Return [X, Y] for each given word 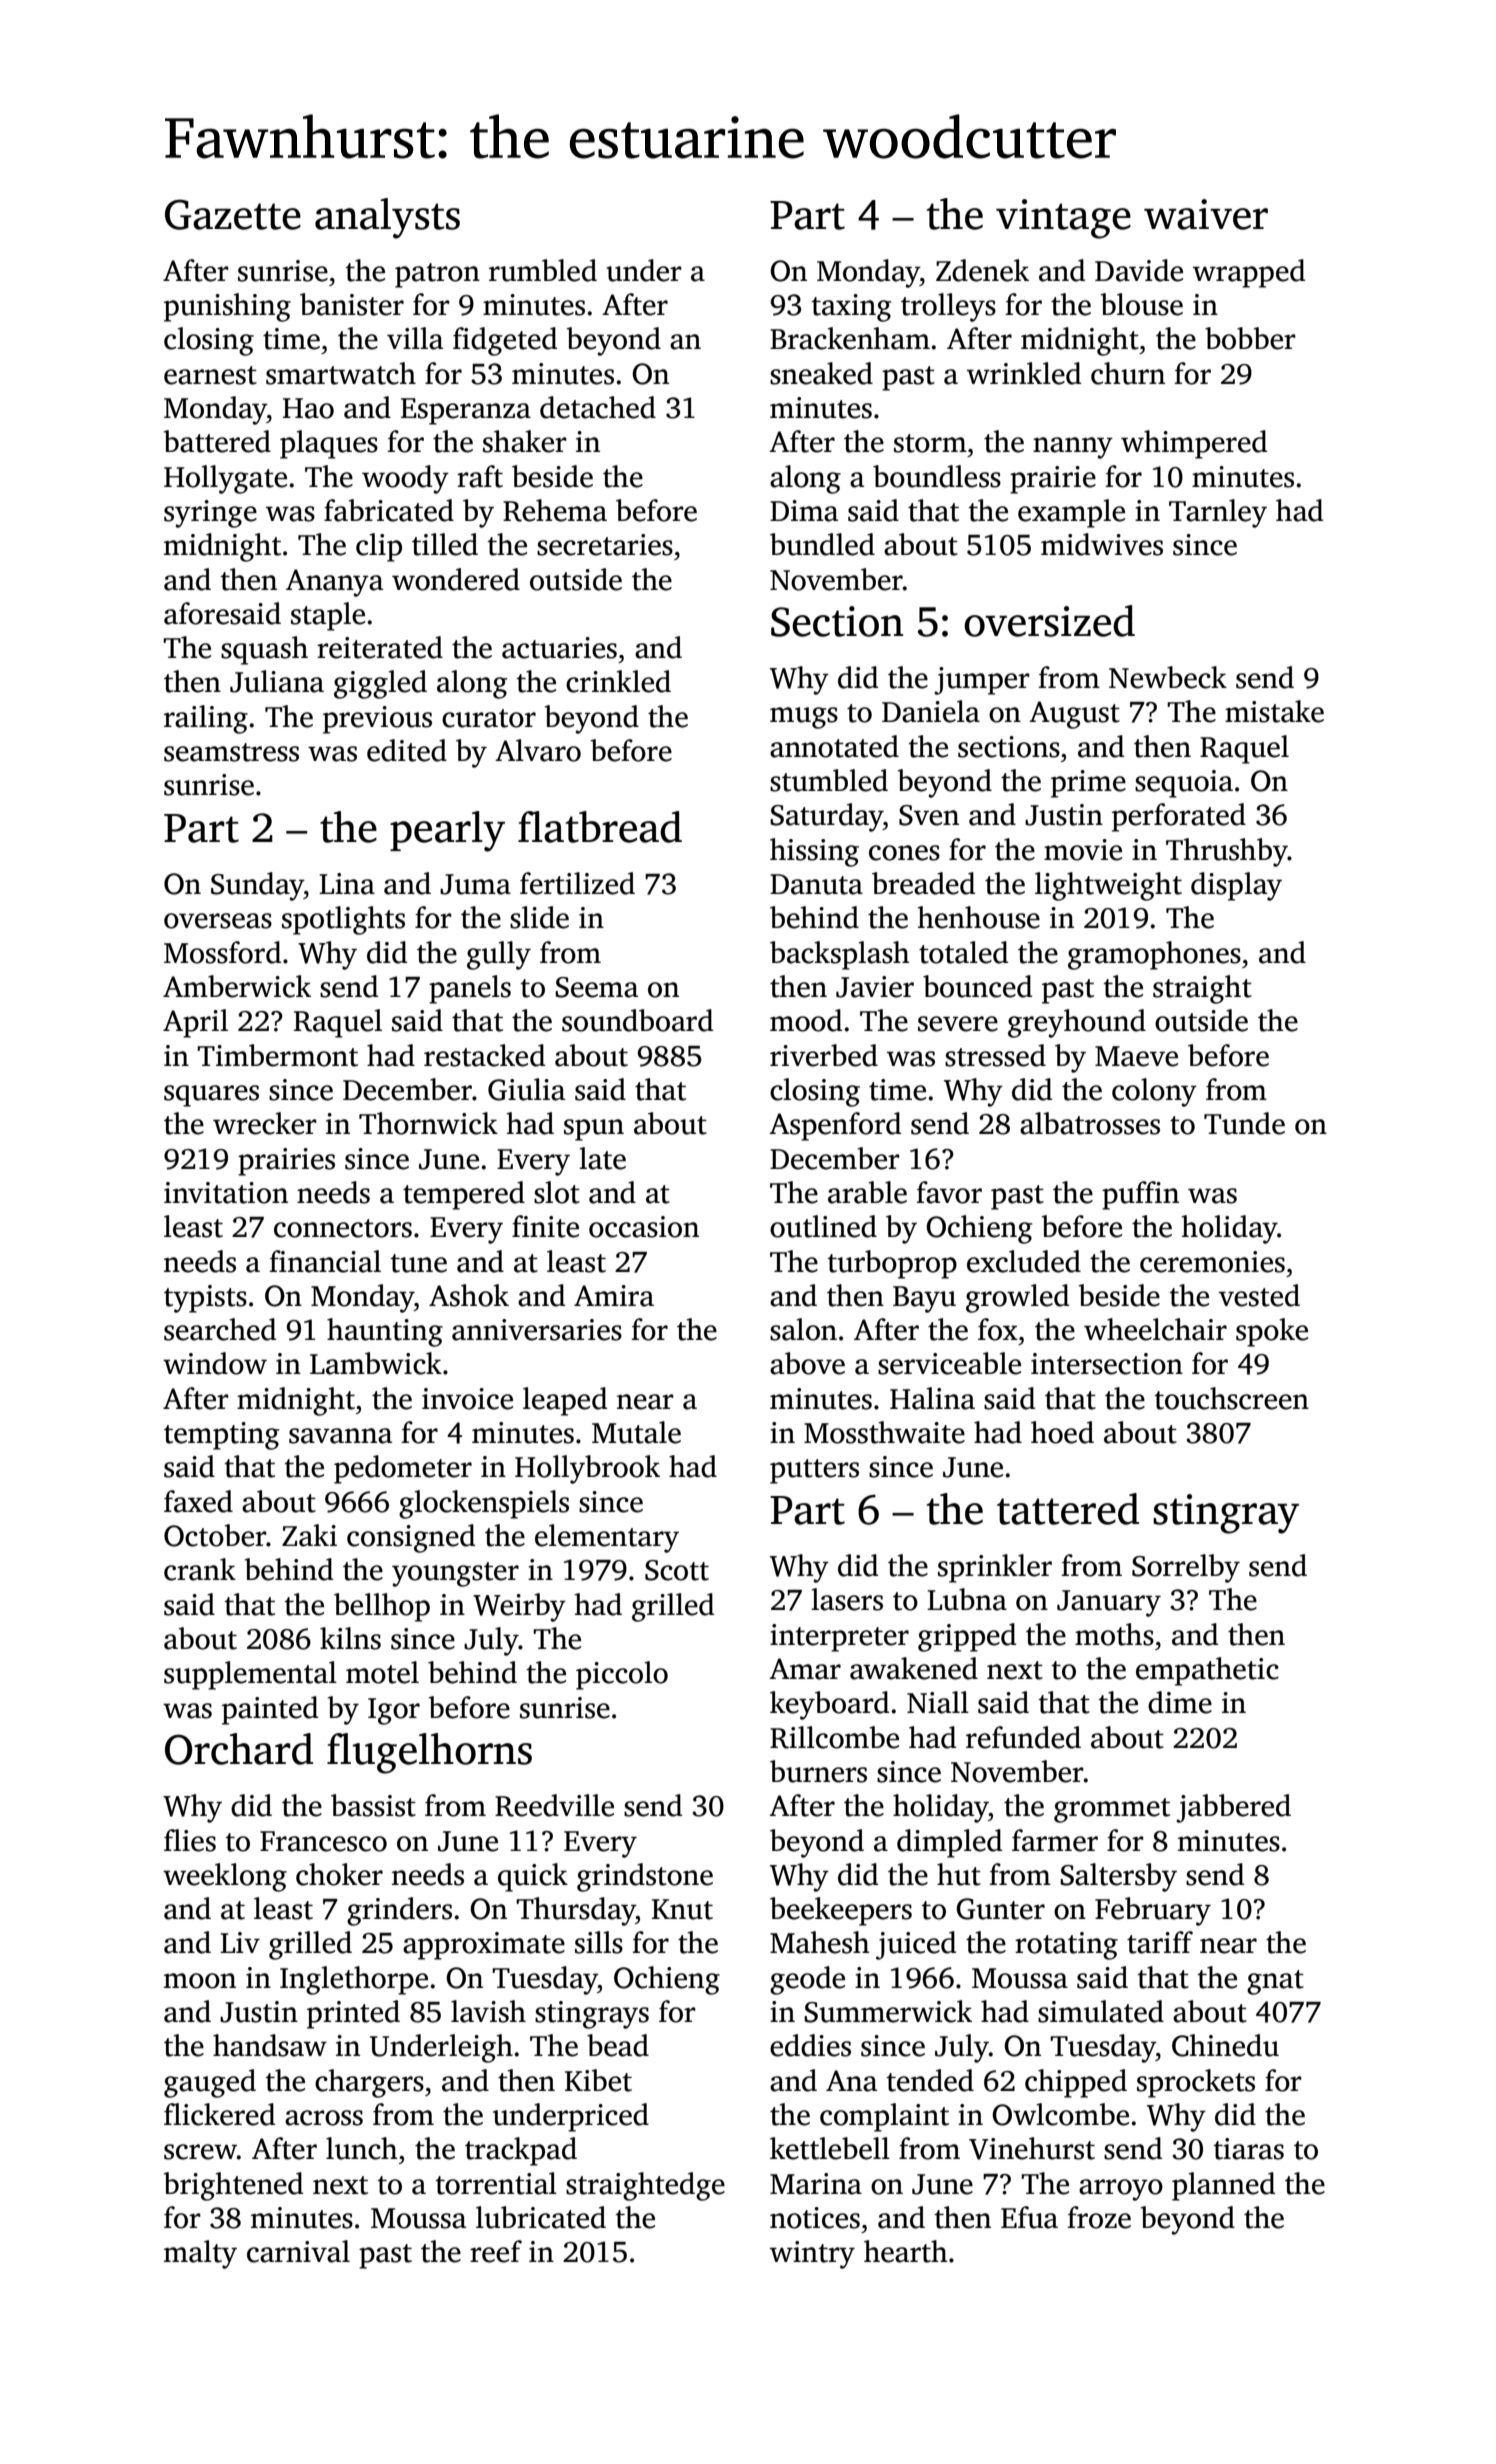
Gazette [233, 214]
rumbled [543, 270]
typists [205, 1299]
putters [814, 1471]
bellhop [382, 1607]
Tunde [1244, 1123]
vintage [1063, 219]
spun [594, 1130]
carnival [298, 2251]
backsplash [840, 955]
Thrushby [1227, 852]
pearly [447, 831]
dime [1180, 1702]
